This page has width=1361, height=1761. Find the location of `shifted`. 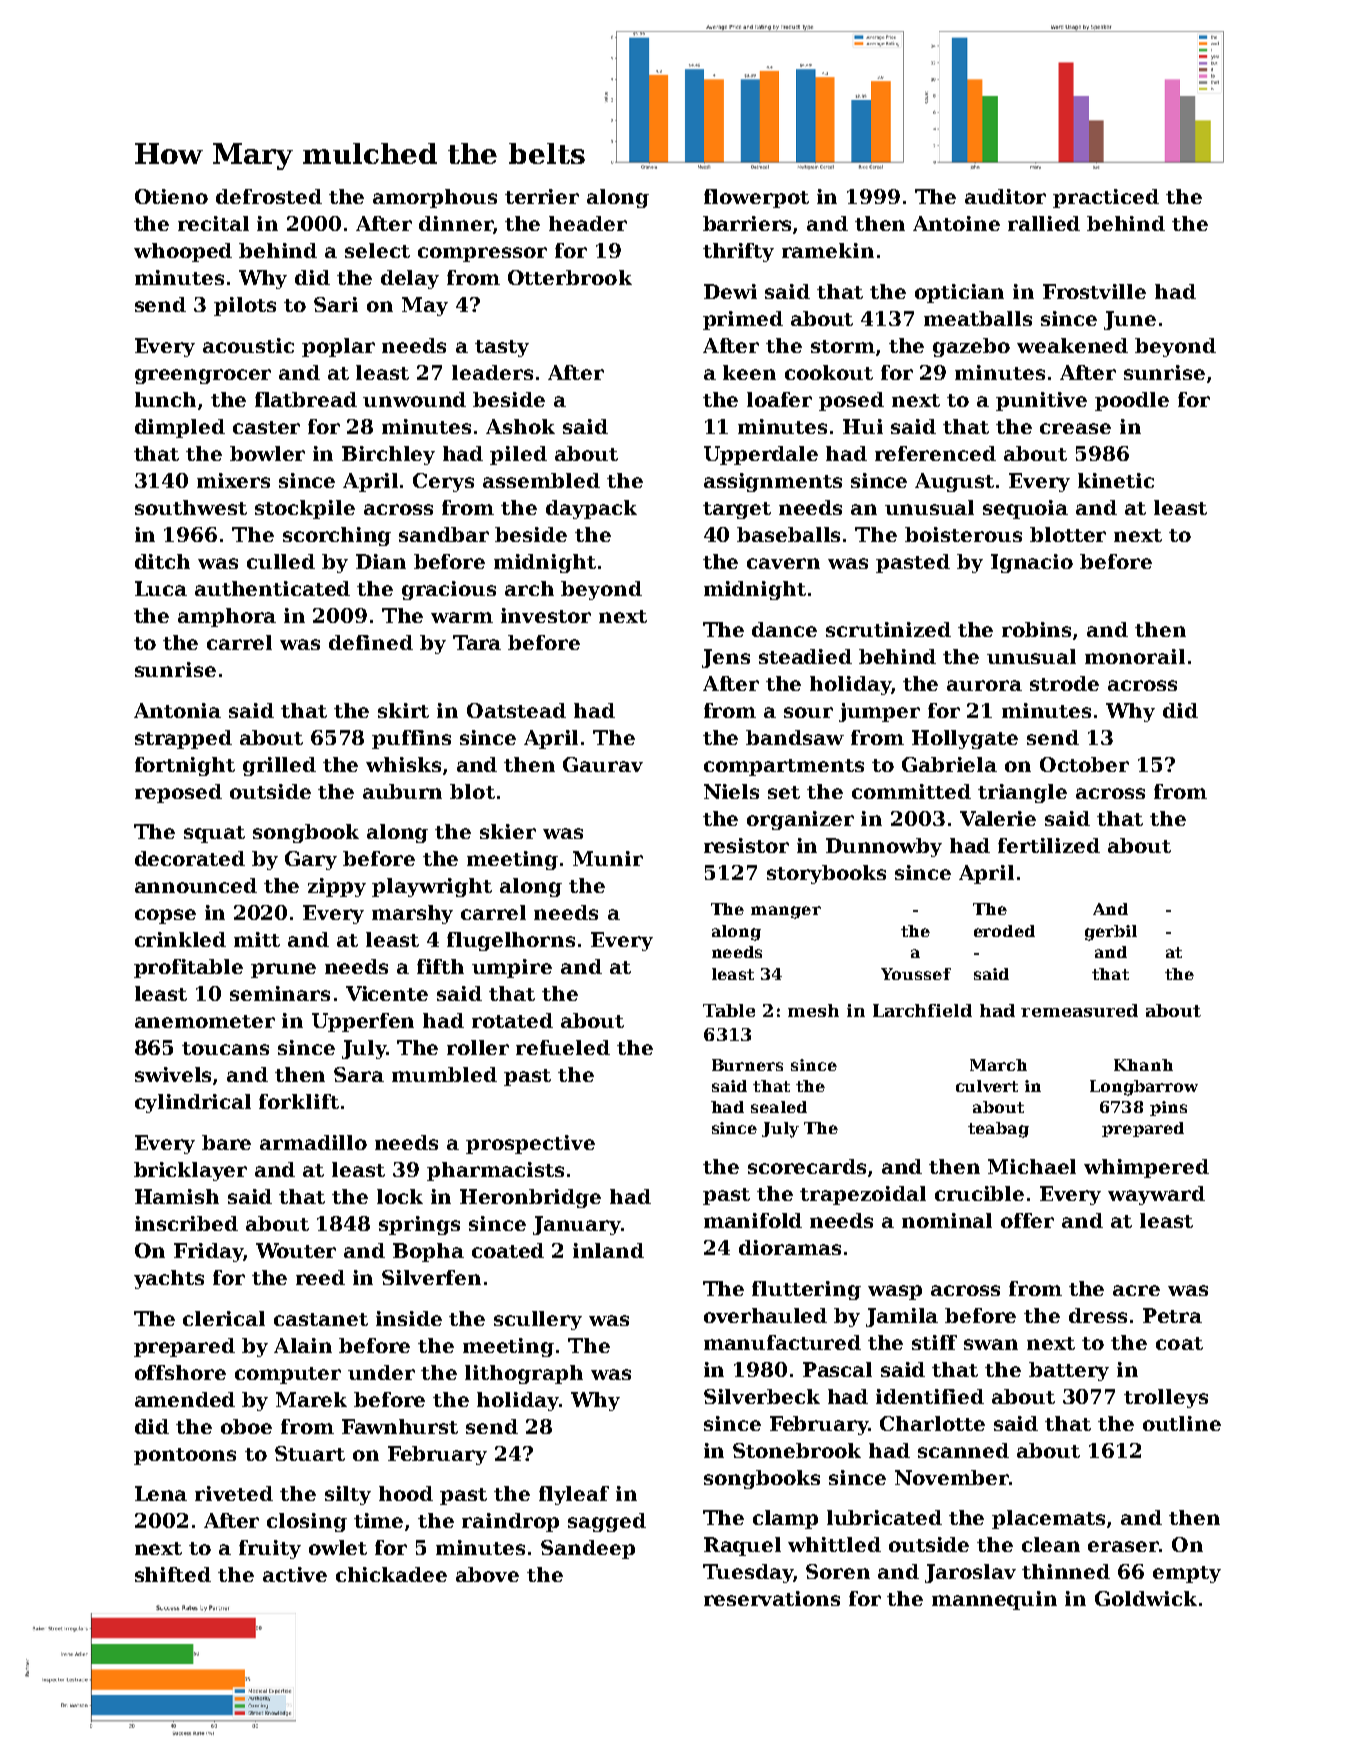

shifted is located at coordinates (173, 1574).
